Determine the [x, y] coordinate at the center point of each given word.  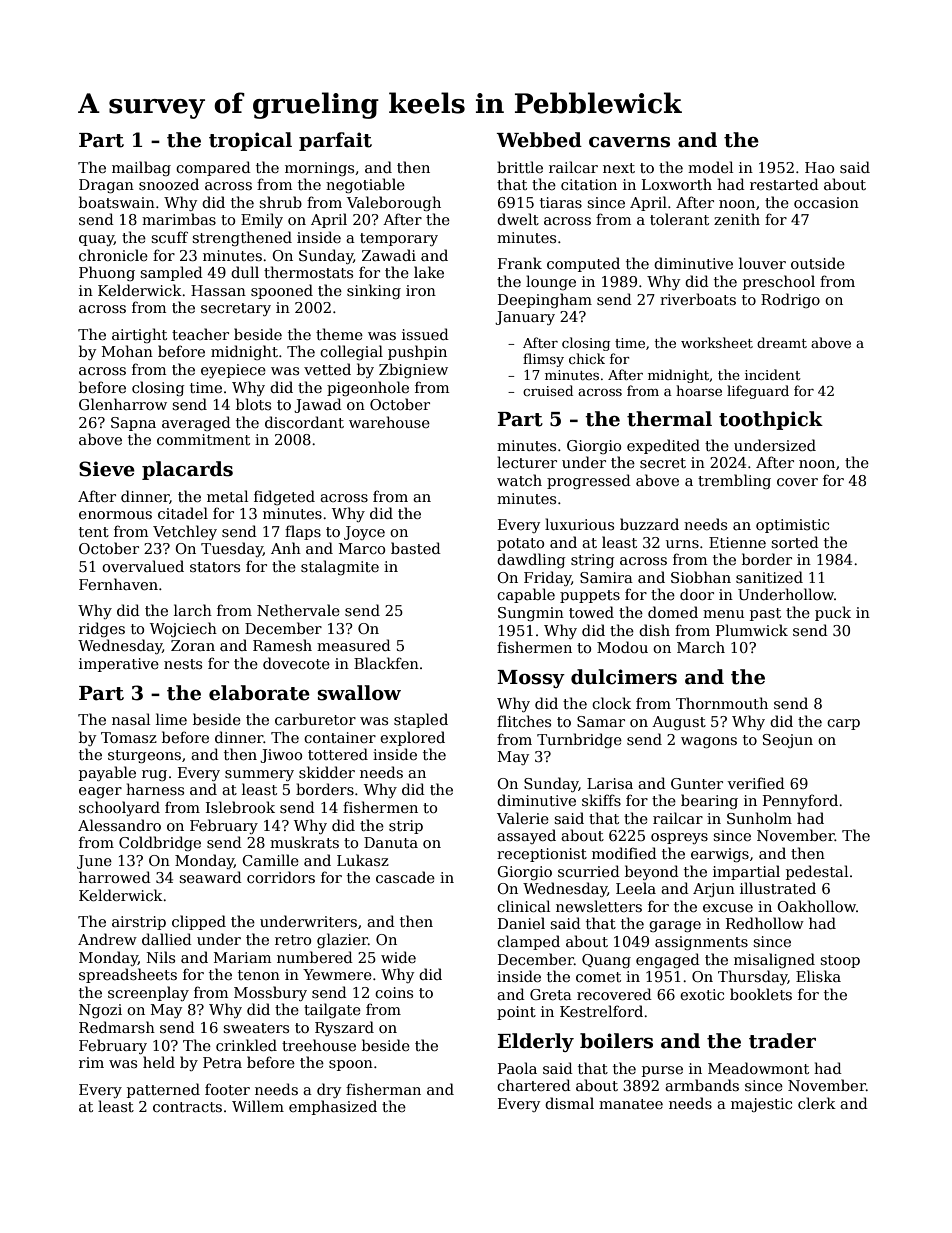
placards [187, 470]
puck [833, 613]
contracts [187, 1107]
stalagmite [340, 567]
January [525, 318]
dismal [569, 1103]
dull [245, 272]
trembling [734, 481]
